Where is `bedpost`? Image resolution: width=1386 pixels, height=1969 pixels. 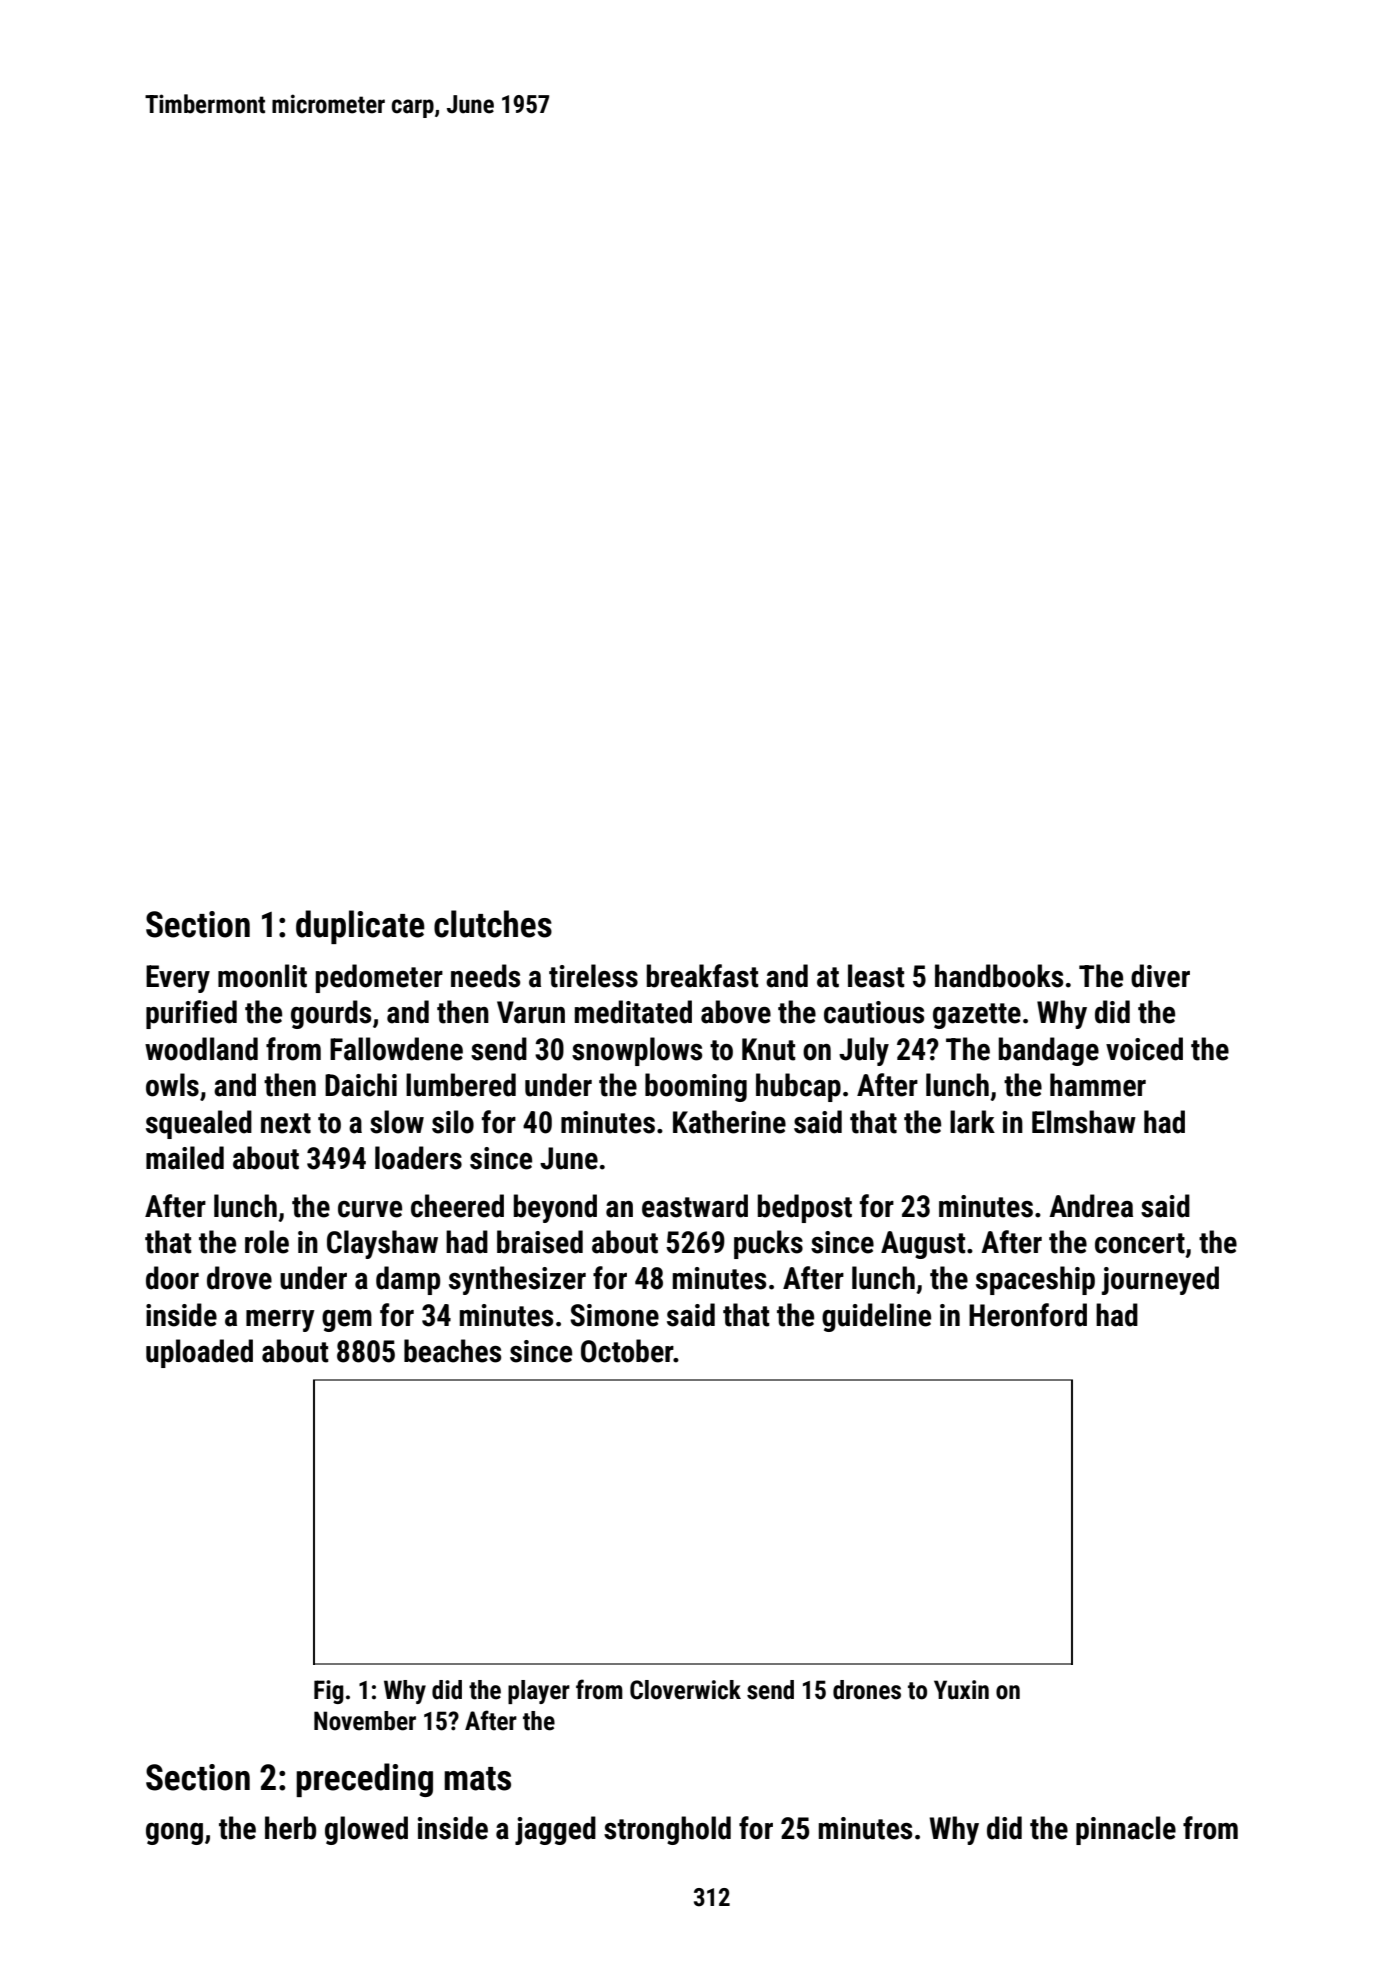 bedpost is located at coordinates (805, 1208).
